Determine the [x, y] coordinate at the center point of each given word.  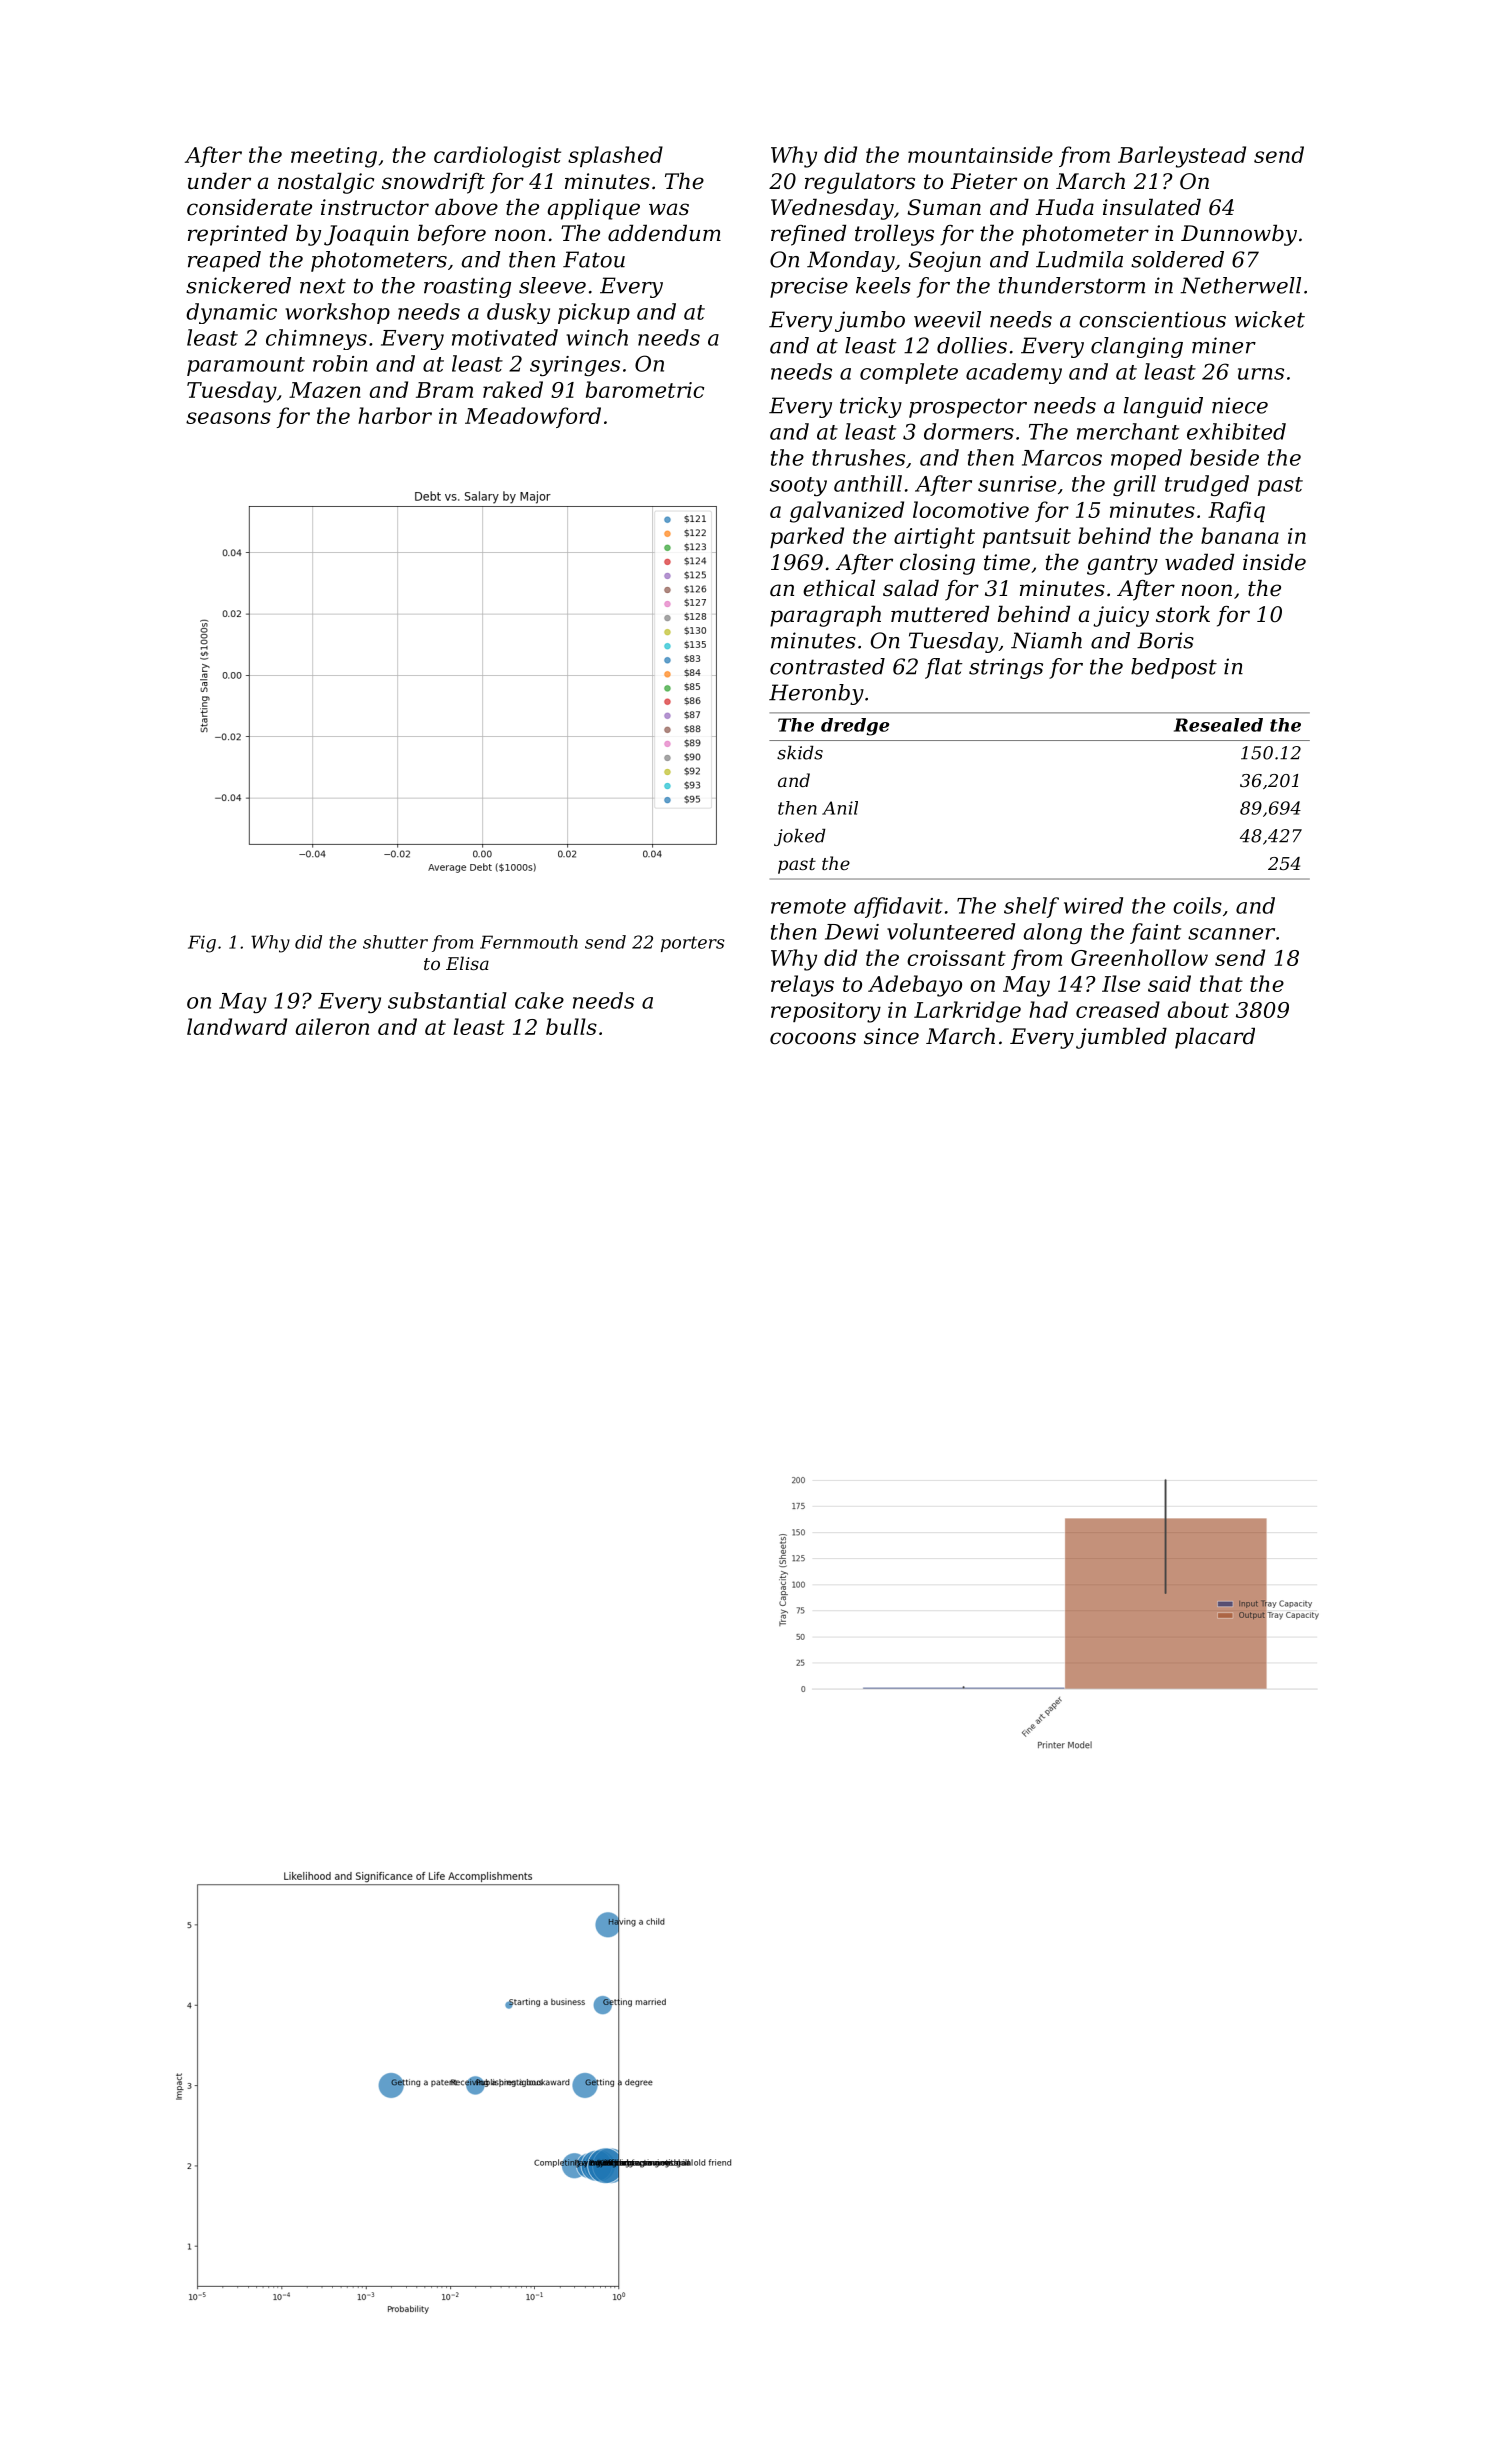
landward [237, 1026]
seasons [228, 418]
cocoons [813, 1038]
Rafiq [1236, 511]
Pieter [984, 181]
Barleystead [1182, 157]
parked [807, 537]
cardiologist [497, 157]
